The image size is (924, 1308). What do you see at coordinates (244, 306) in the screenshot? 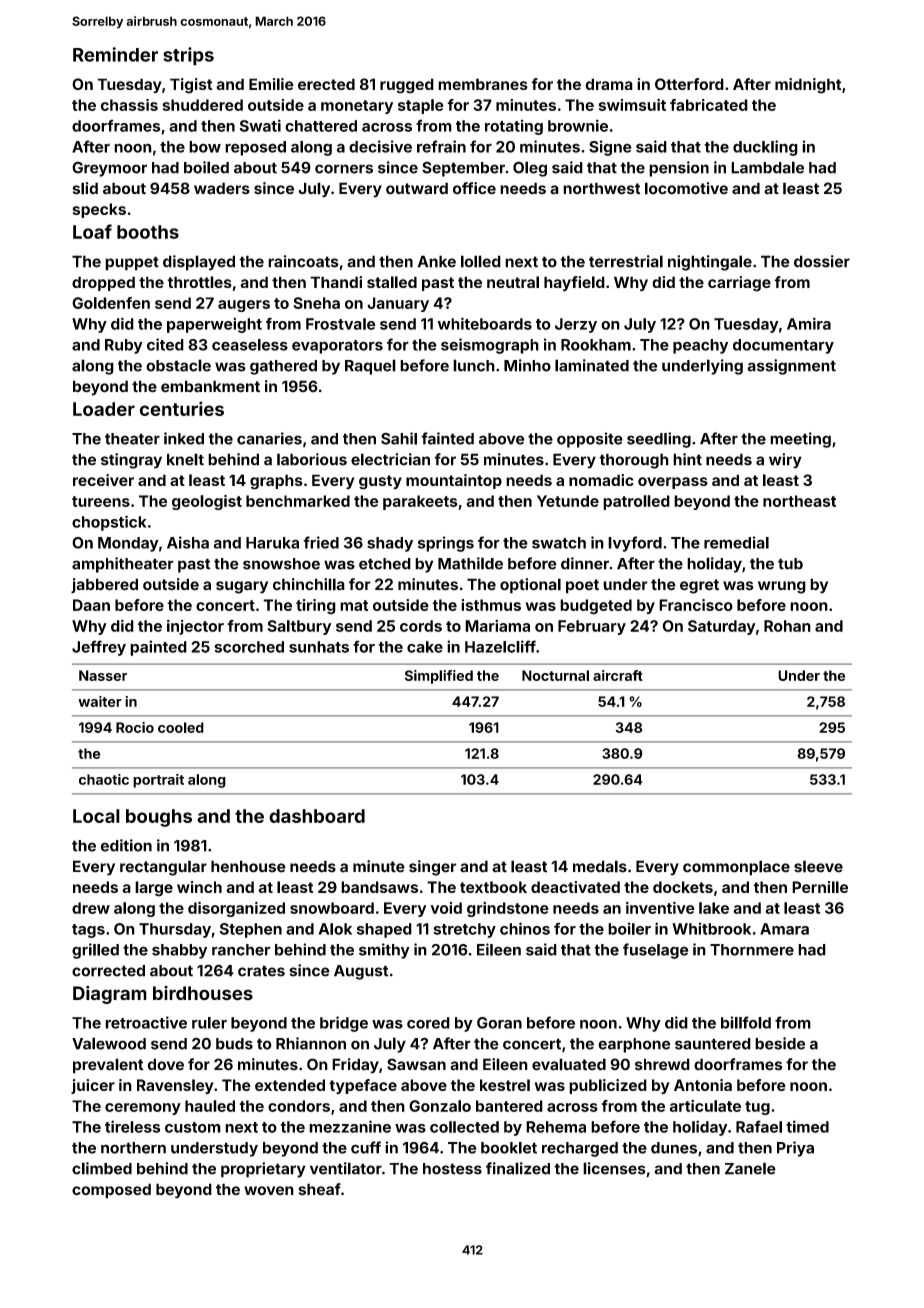
I see `augers` at bounding box center [244, 306].
